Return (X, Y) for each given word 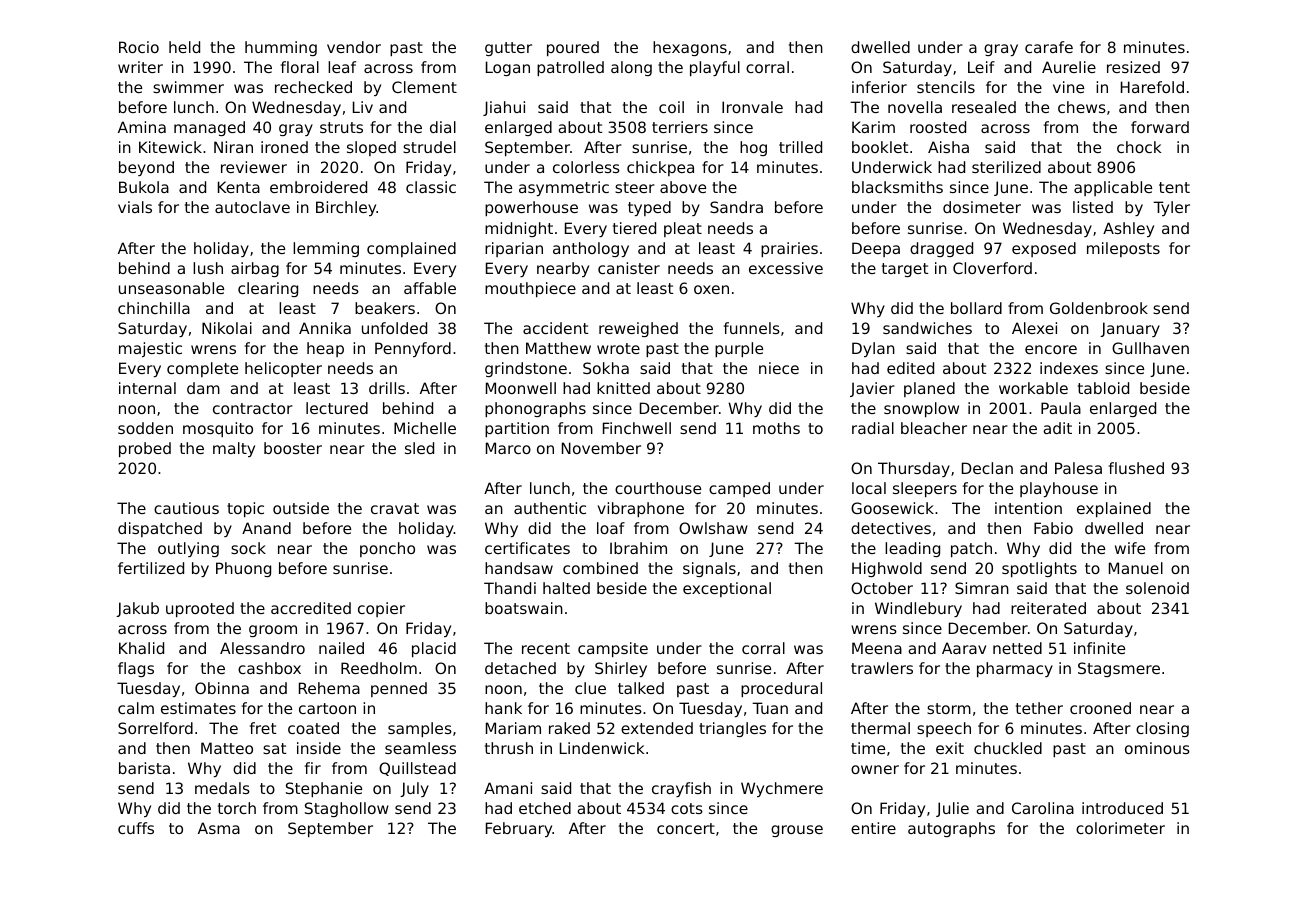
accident (555, 328)
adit (1057, 428)
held (184, 47)
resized (1133, 67)
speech (944, 729)
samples (420, 729)
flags (136, 669)
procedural (781, 689)
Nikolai (227, 328)
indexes (1069, 368)
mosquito (218, 429)
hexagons (690, 48)
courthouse (658, 488)
